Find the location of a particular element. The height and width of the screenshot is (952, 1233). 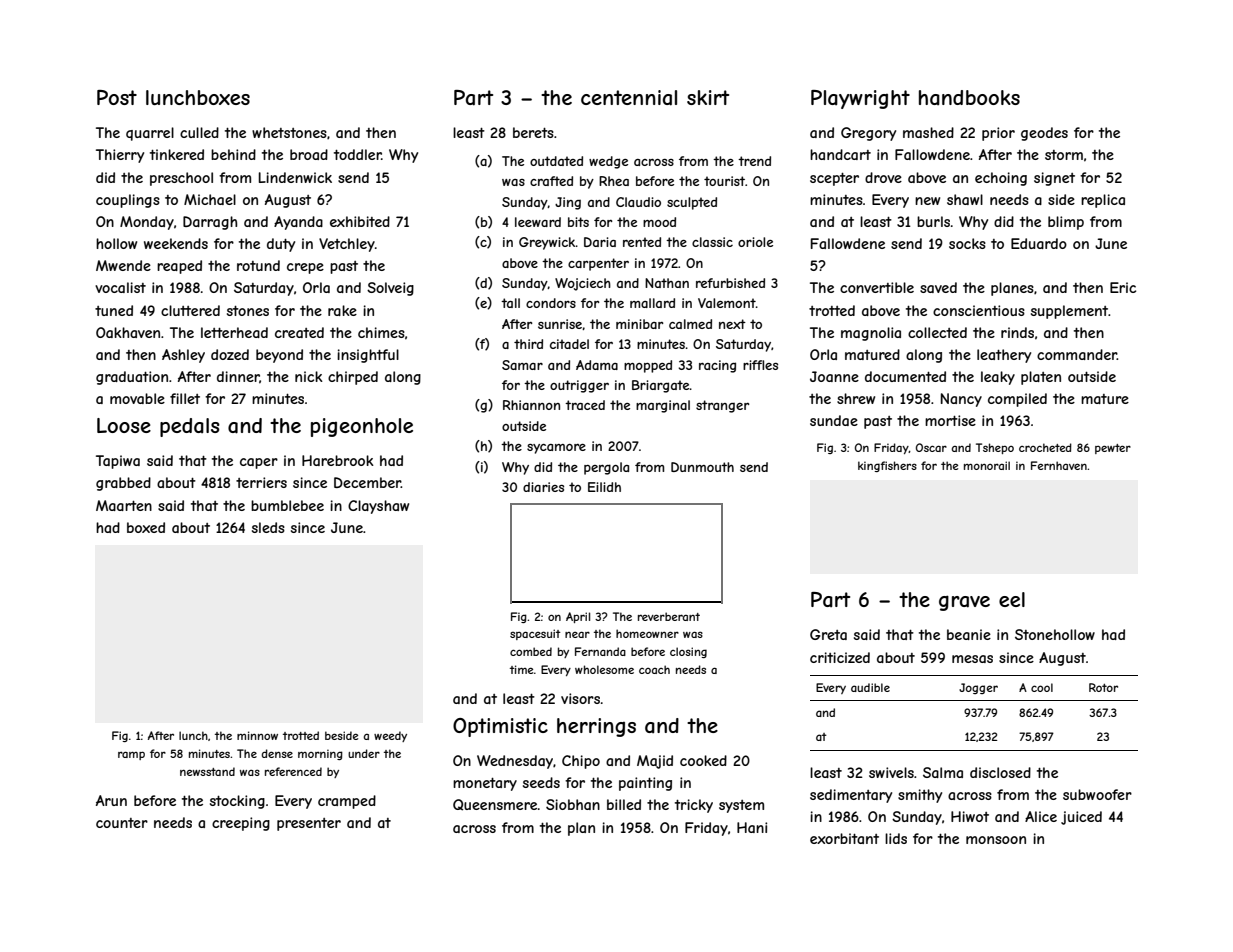

blimp is located at coordinates (1066, 223).
